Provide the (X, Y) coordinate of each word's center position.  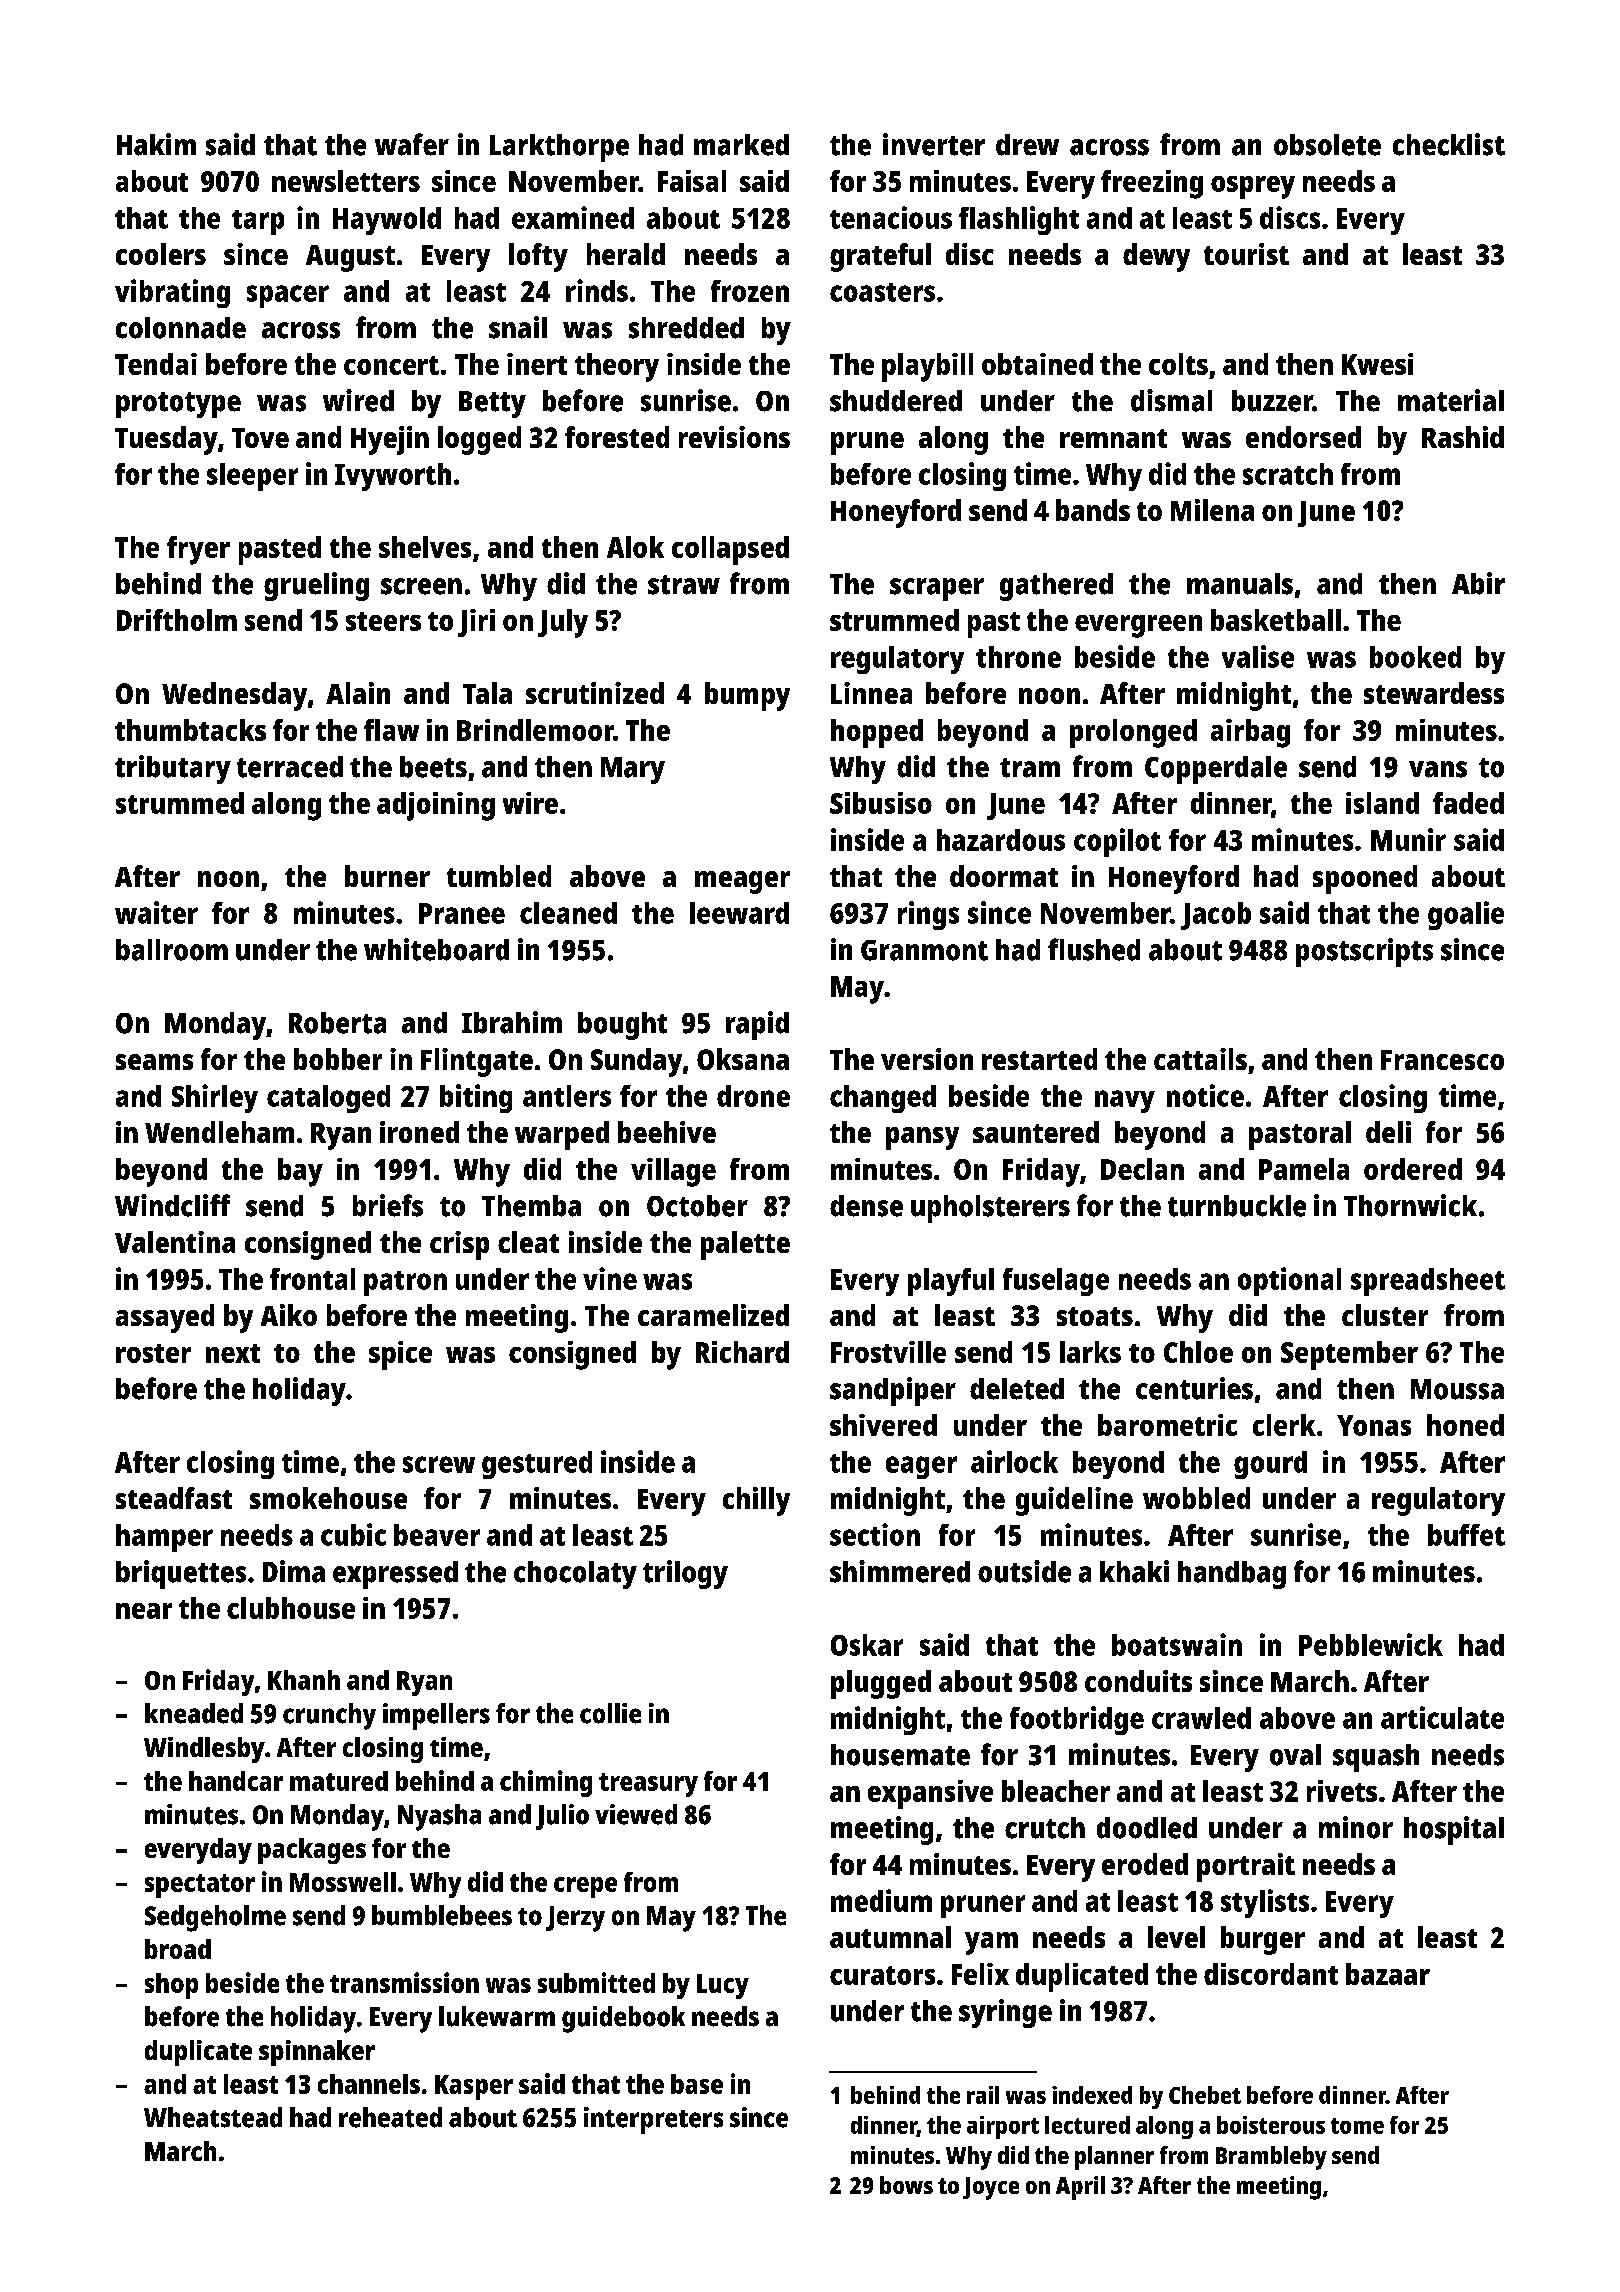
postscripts (1364, 952)
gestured (537, 1465)
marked (741, 145)
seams (154, 1062)
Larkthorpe (559, 148)
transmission (404, 1982)
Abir (1478, 583)
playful (951, 1282)
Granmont (924, 950)
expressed (395, 1575)
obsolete (1327, 145)
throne (1018, 657)
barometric (1167, 1425)
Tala (487, 693)
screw (439, 1464)
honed (1465, 1425)
